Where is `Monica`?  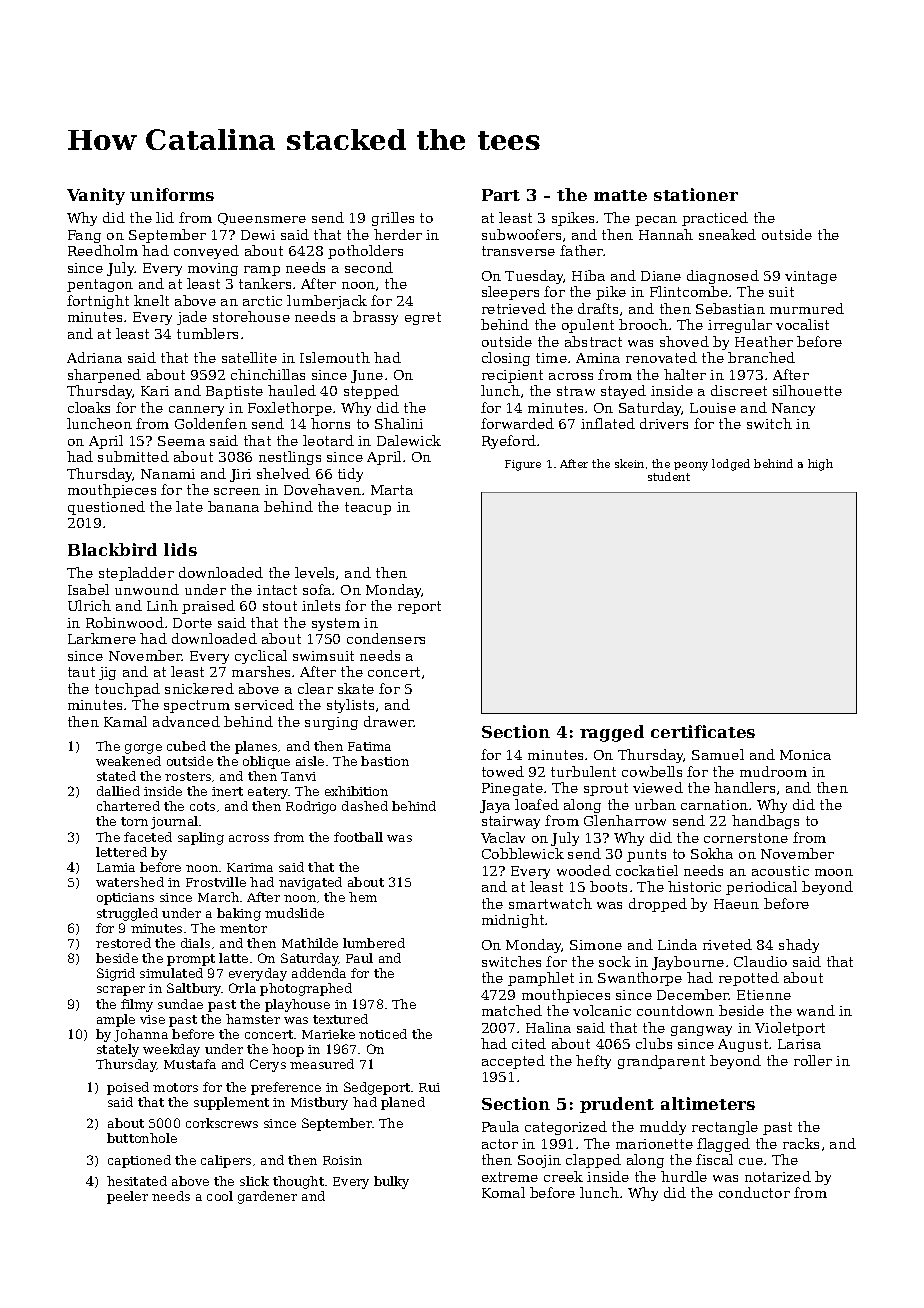
Monica is located at coordinates (805, 755).
